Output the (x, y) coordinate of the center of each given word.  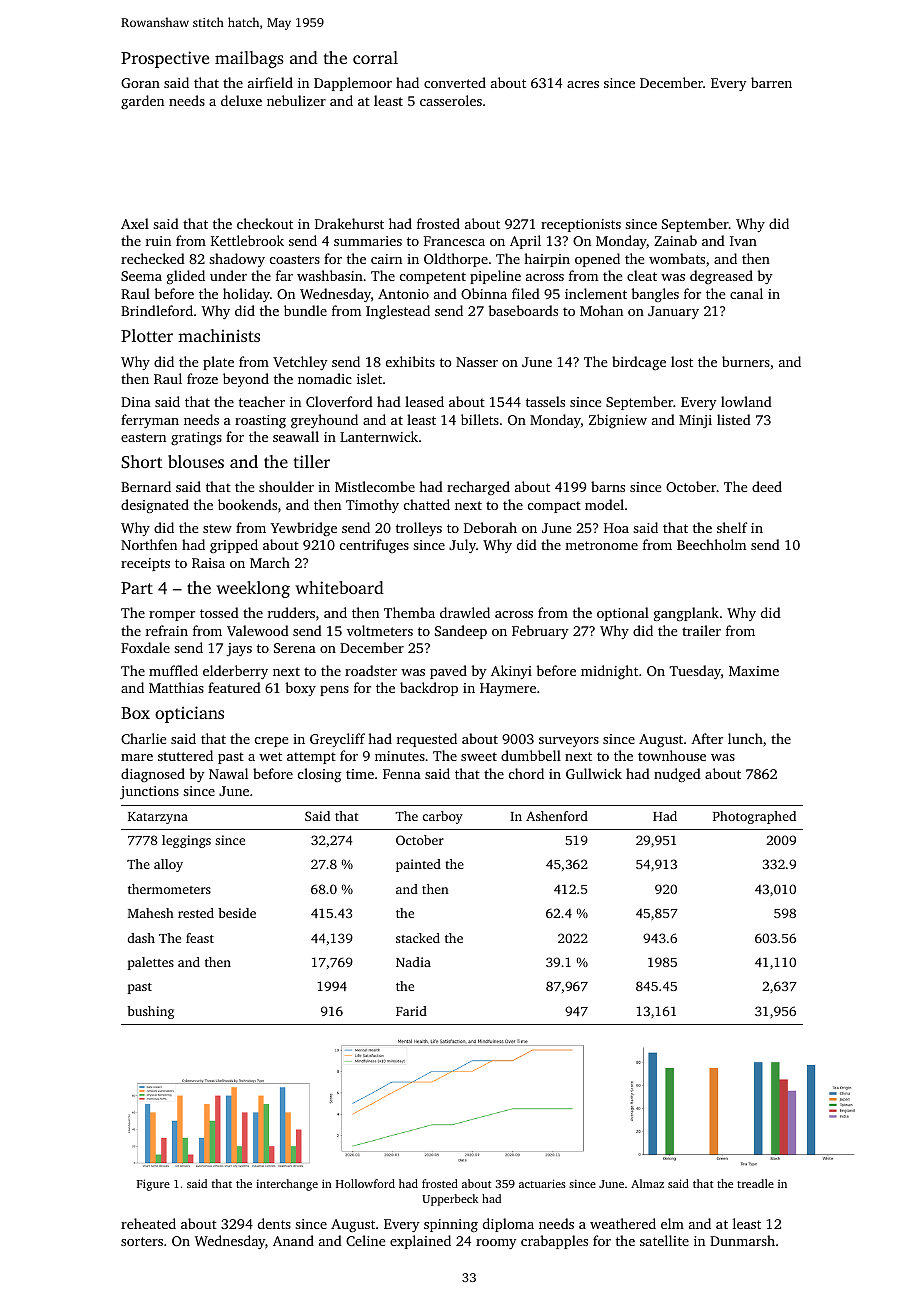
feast (200, 938)
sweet (479, 756)
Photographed (754, 817)
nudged (677, 775)
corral (375, 57)
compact (554, 507)
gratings (196, 438)
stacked (418, 938)
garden (142, 102)
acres (583, 84)
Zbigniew (618, 421)
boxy (301, 689)
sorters (142, 1241)
